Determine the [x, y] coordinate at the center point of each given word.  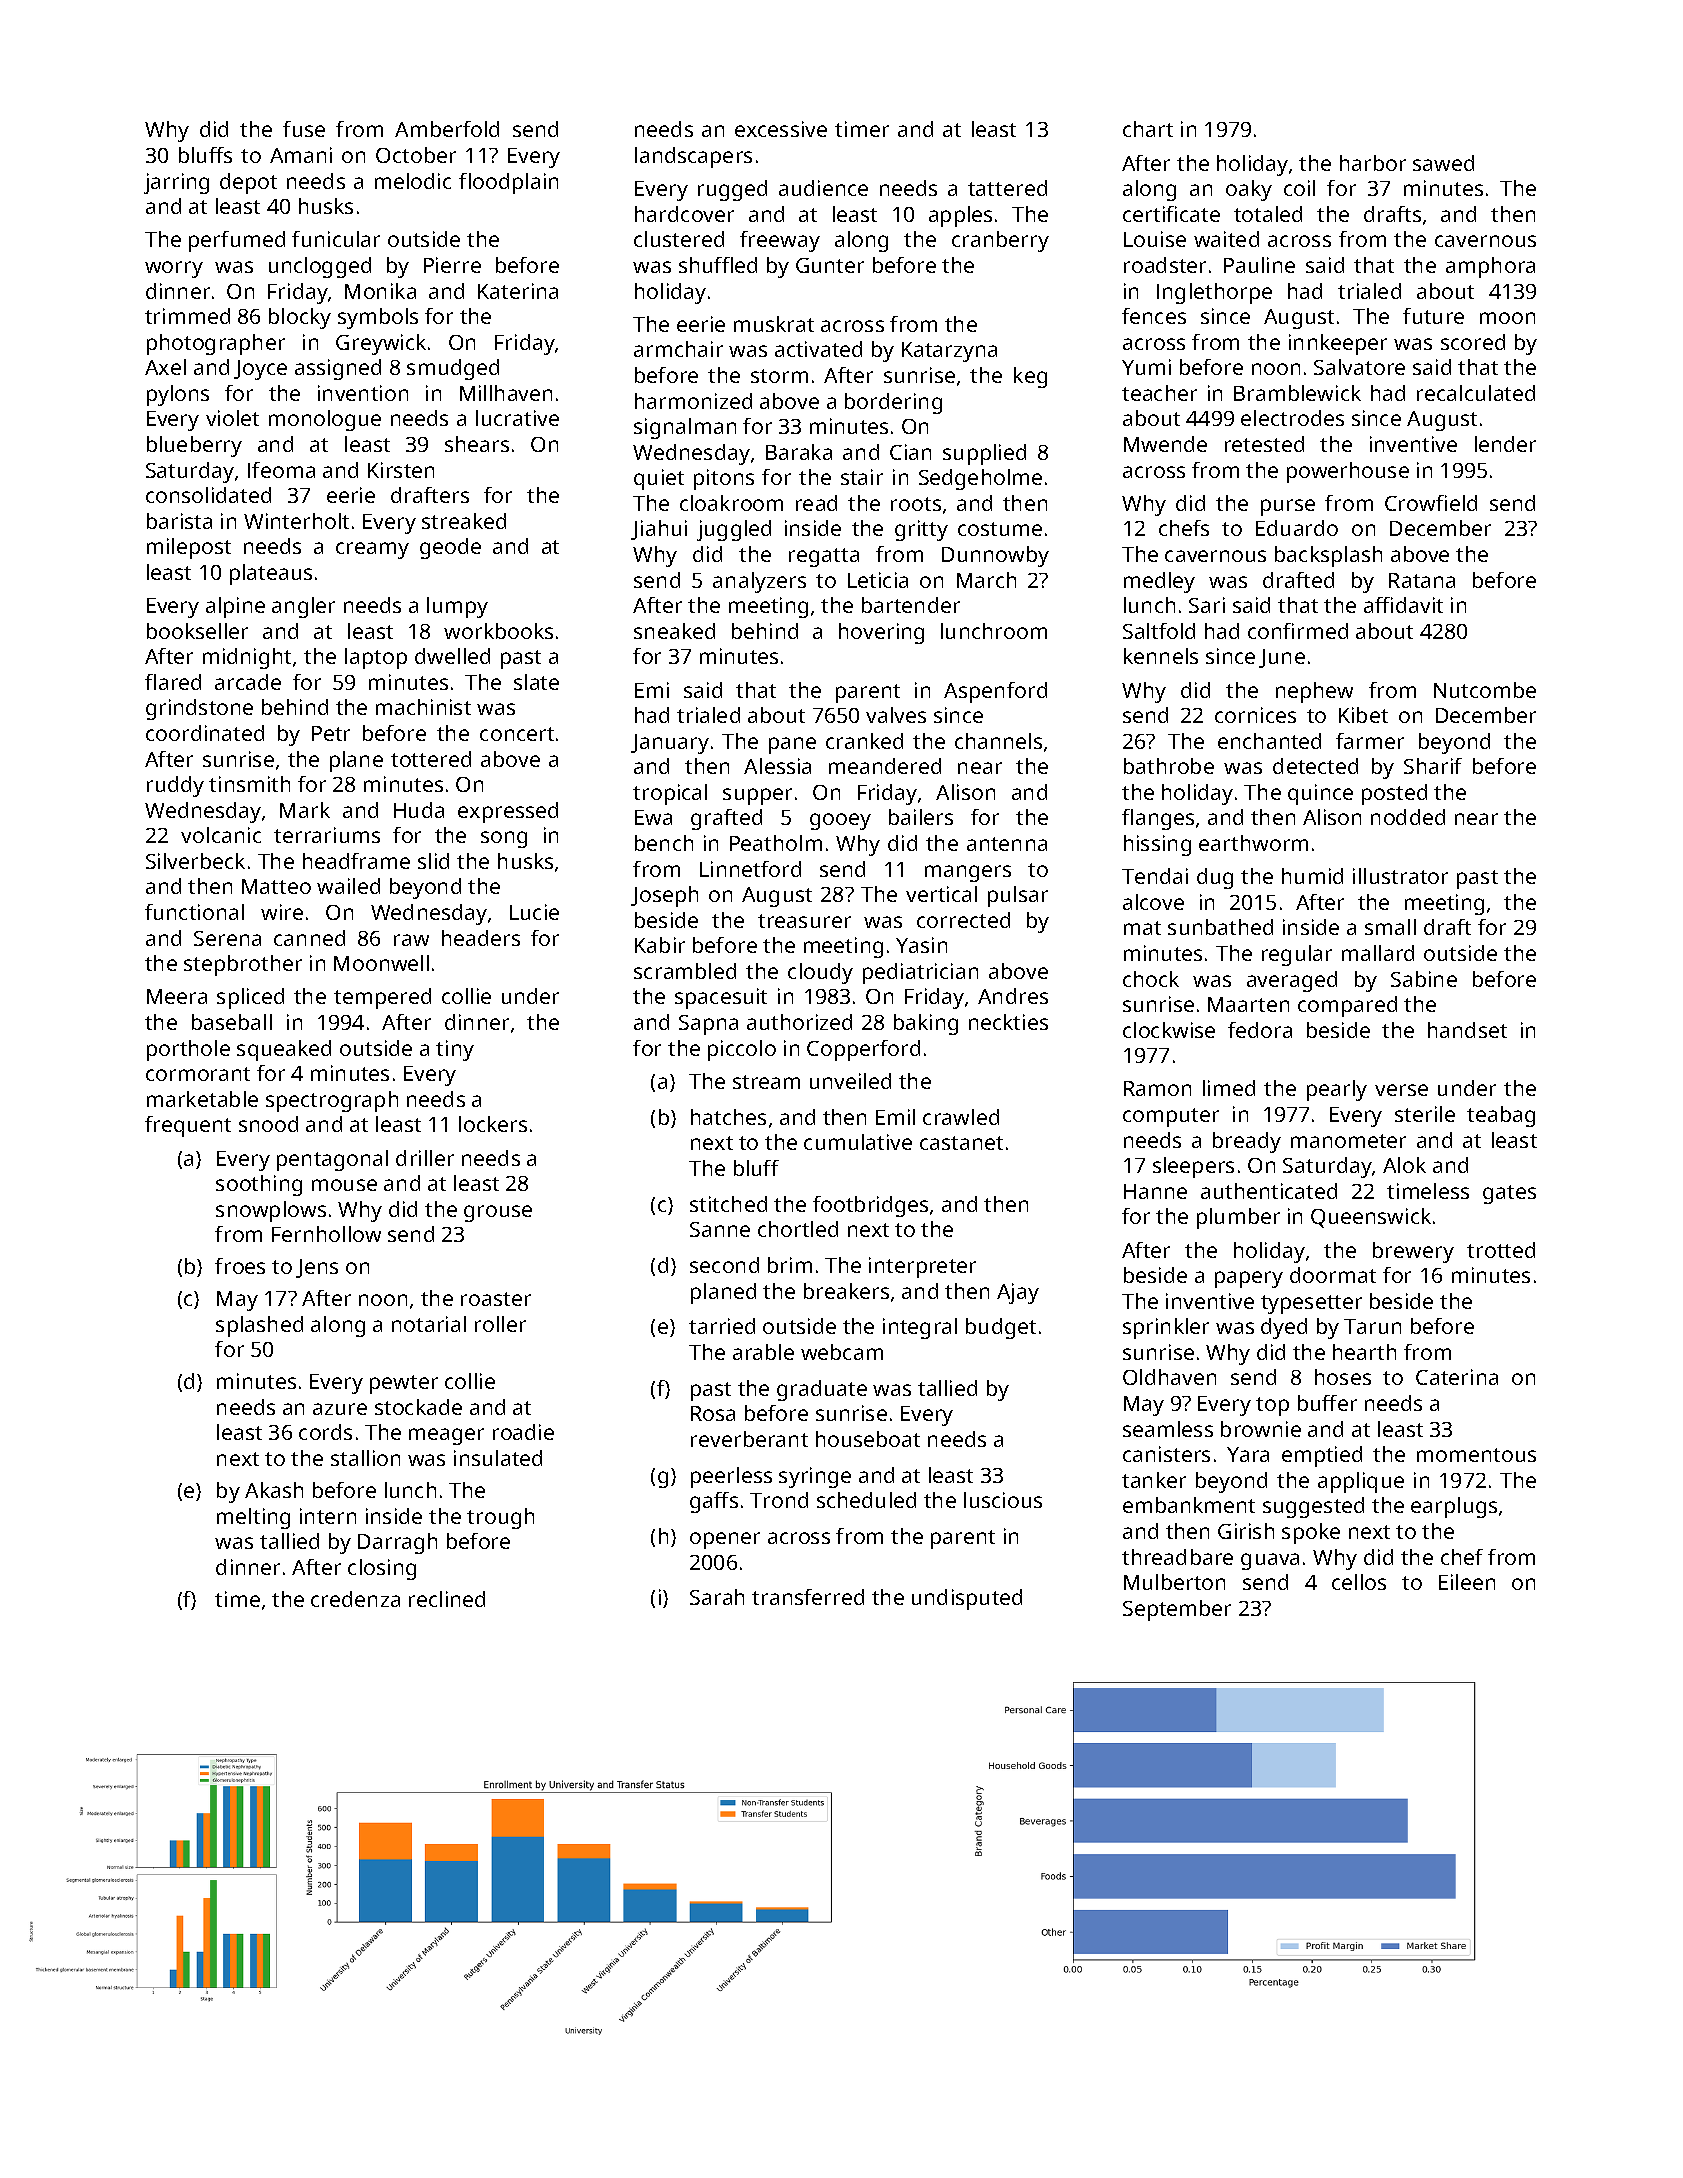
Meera [177, 996]
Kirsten [401, 470]
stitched [728, 1204]
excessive [781, 129]
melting [253, 1518]
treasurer [804, 921]
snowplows [271, 1211]
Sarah [717, 1597]
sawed [1443, 163]
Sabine [1424, 979]
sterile [1425, 1114]
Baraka [799, 452]
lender [1505, 444]
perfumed [237, 241]
